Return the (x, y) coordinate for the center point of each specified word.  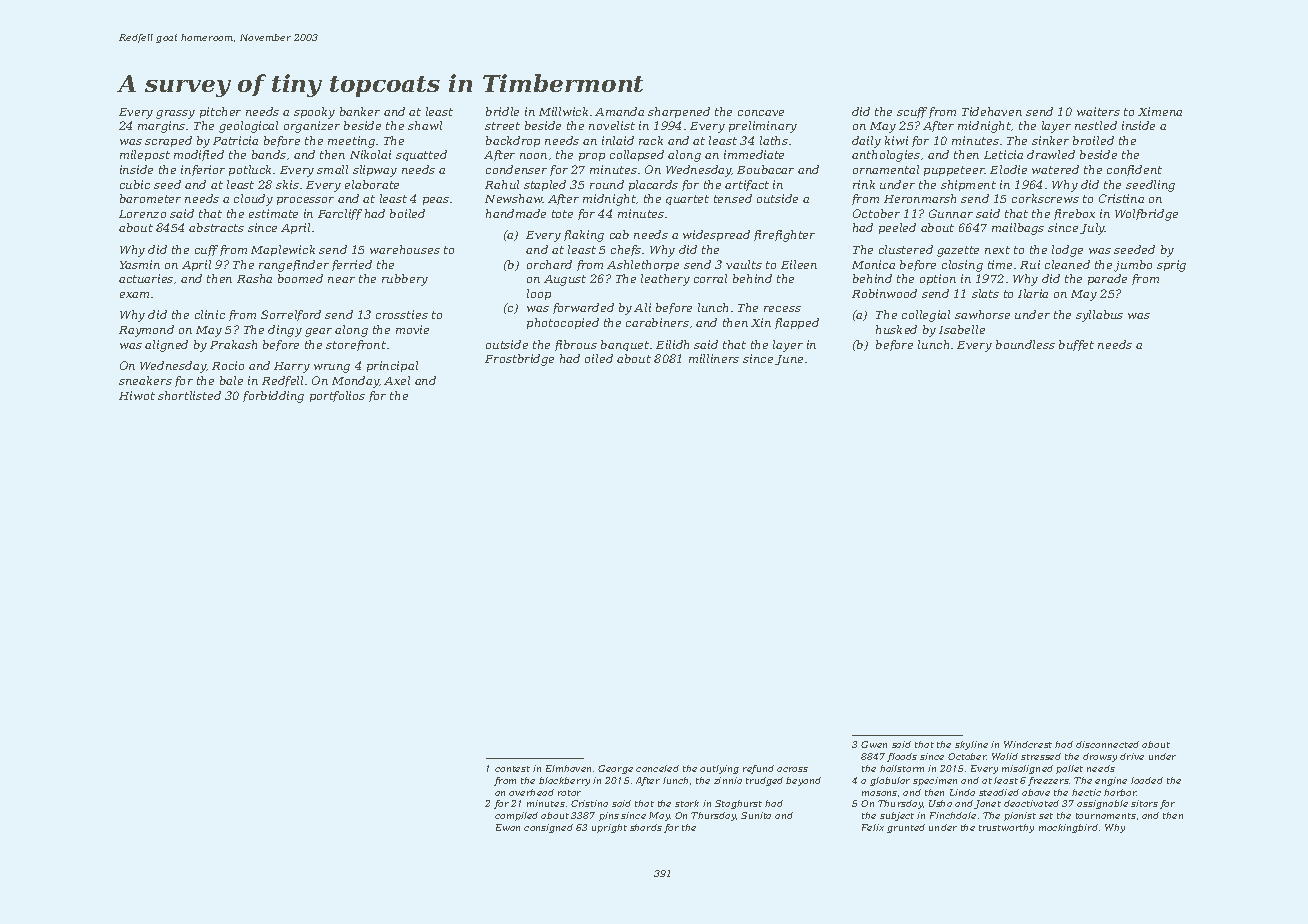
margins (161, 127)
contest (512, 769)
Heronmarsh (920, 198)
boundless (1025, 344)
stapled (545, 185)
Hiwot (137, 395)
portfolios (337, 396)
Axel (397, 380)
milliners (714, 358)
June (789, 360)
